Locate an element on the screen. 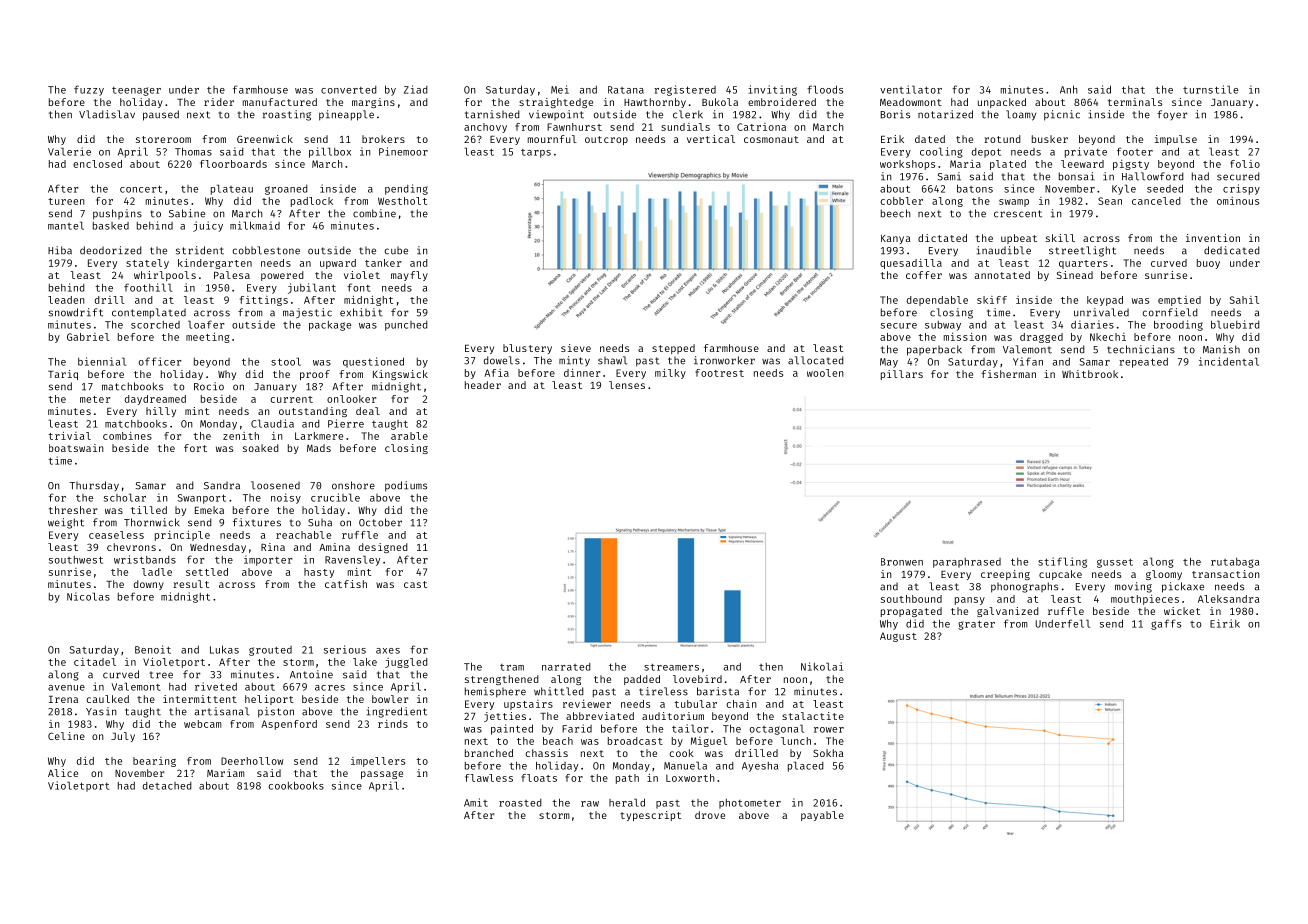 This screenshot has height=924, width=1308. rutabaga is located at coordinates (1235, 563).
